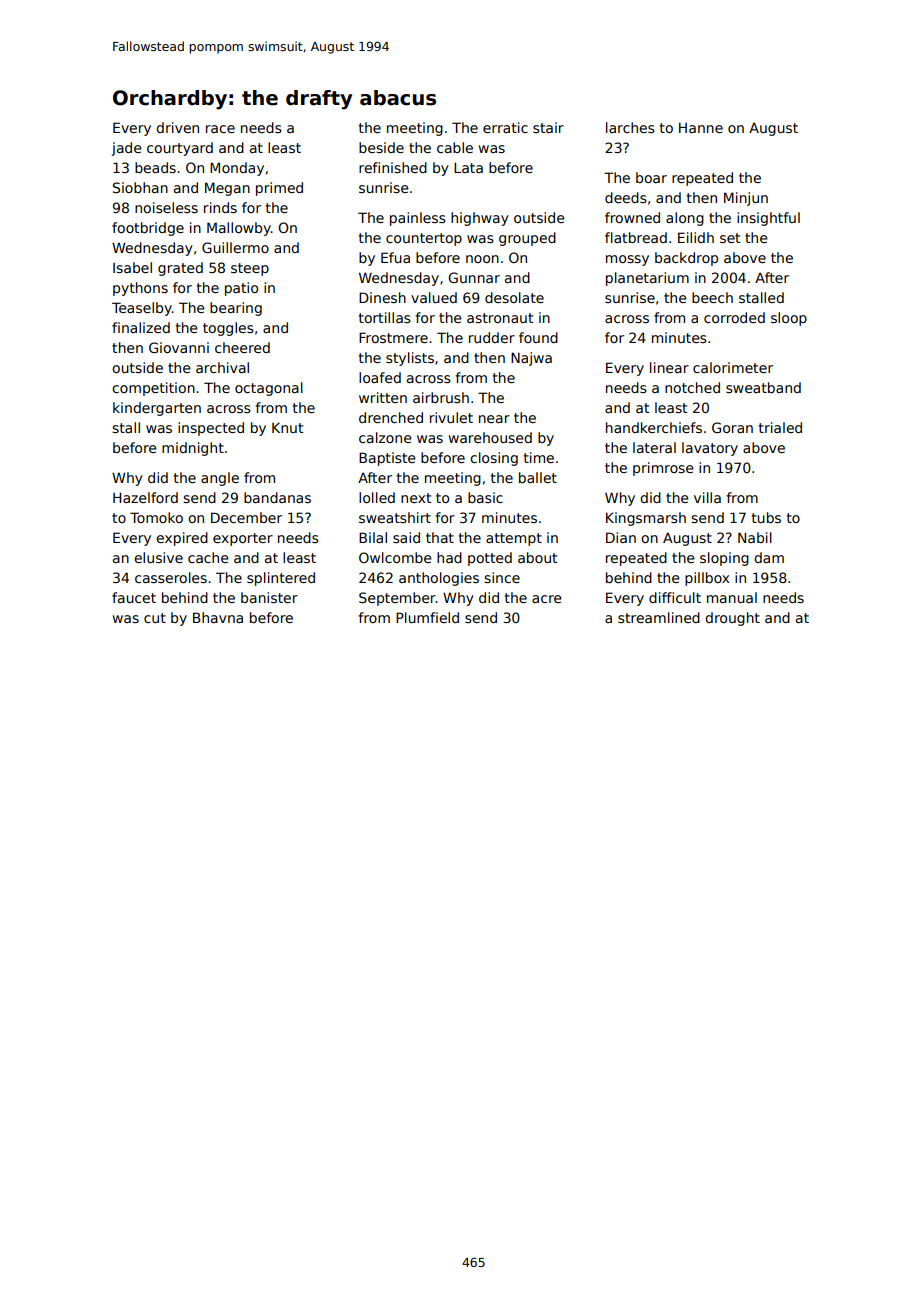 Image resolution: width=924 pixels, height=1308 pixels. What do you see at coordinates (763, 387) in the document?
I see `sweatband` at bounding box center [763, 387].
